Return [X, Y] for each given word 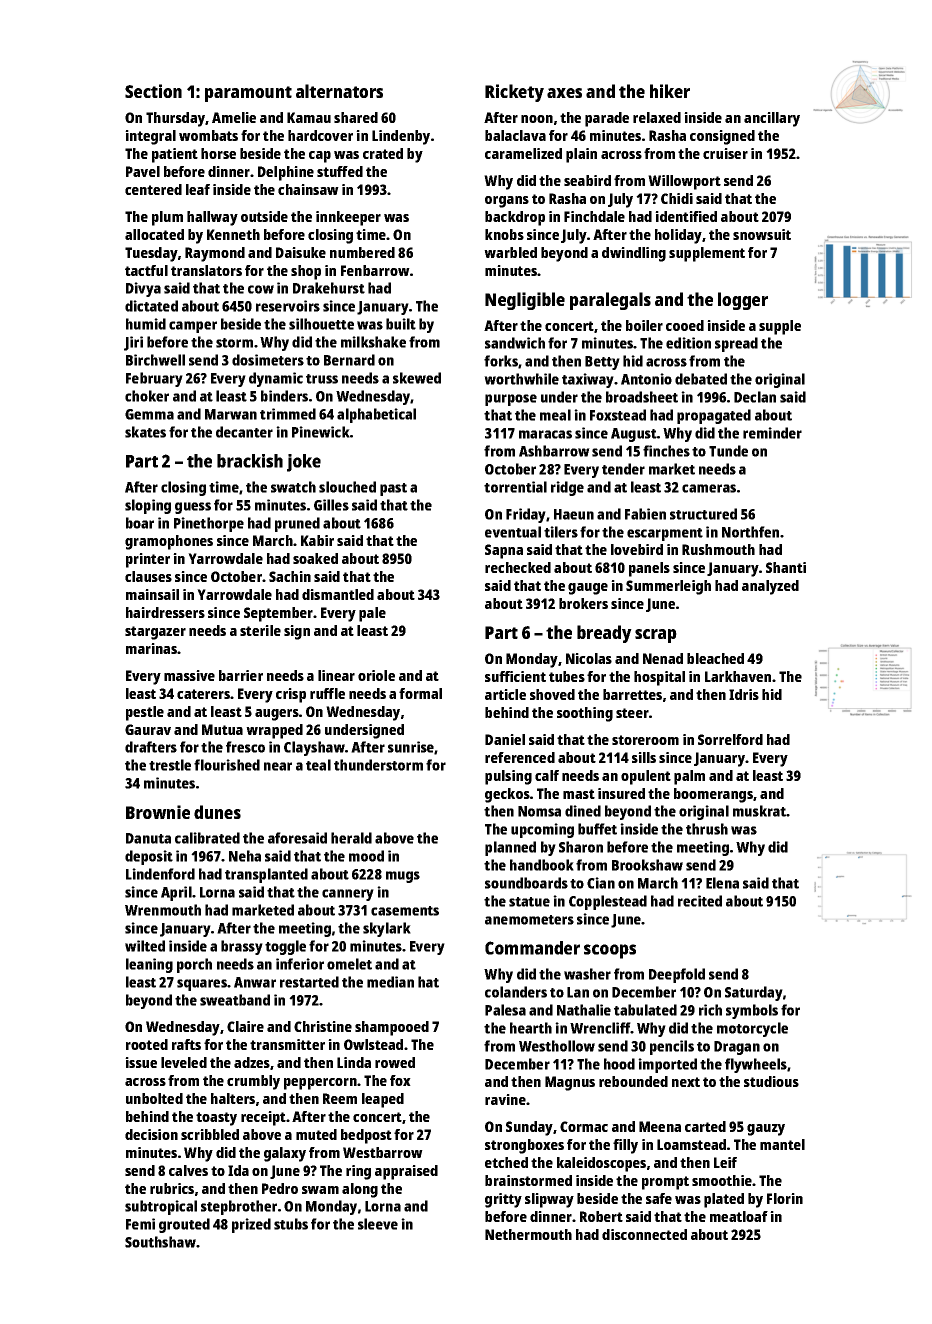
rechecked [518, 567]
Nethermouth [528, 1234]
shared [356, 117]
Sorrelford [730, 739]
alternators [339, 91]
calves [188, 1170]
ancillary [772, 119]
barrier [241, 675]
